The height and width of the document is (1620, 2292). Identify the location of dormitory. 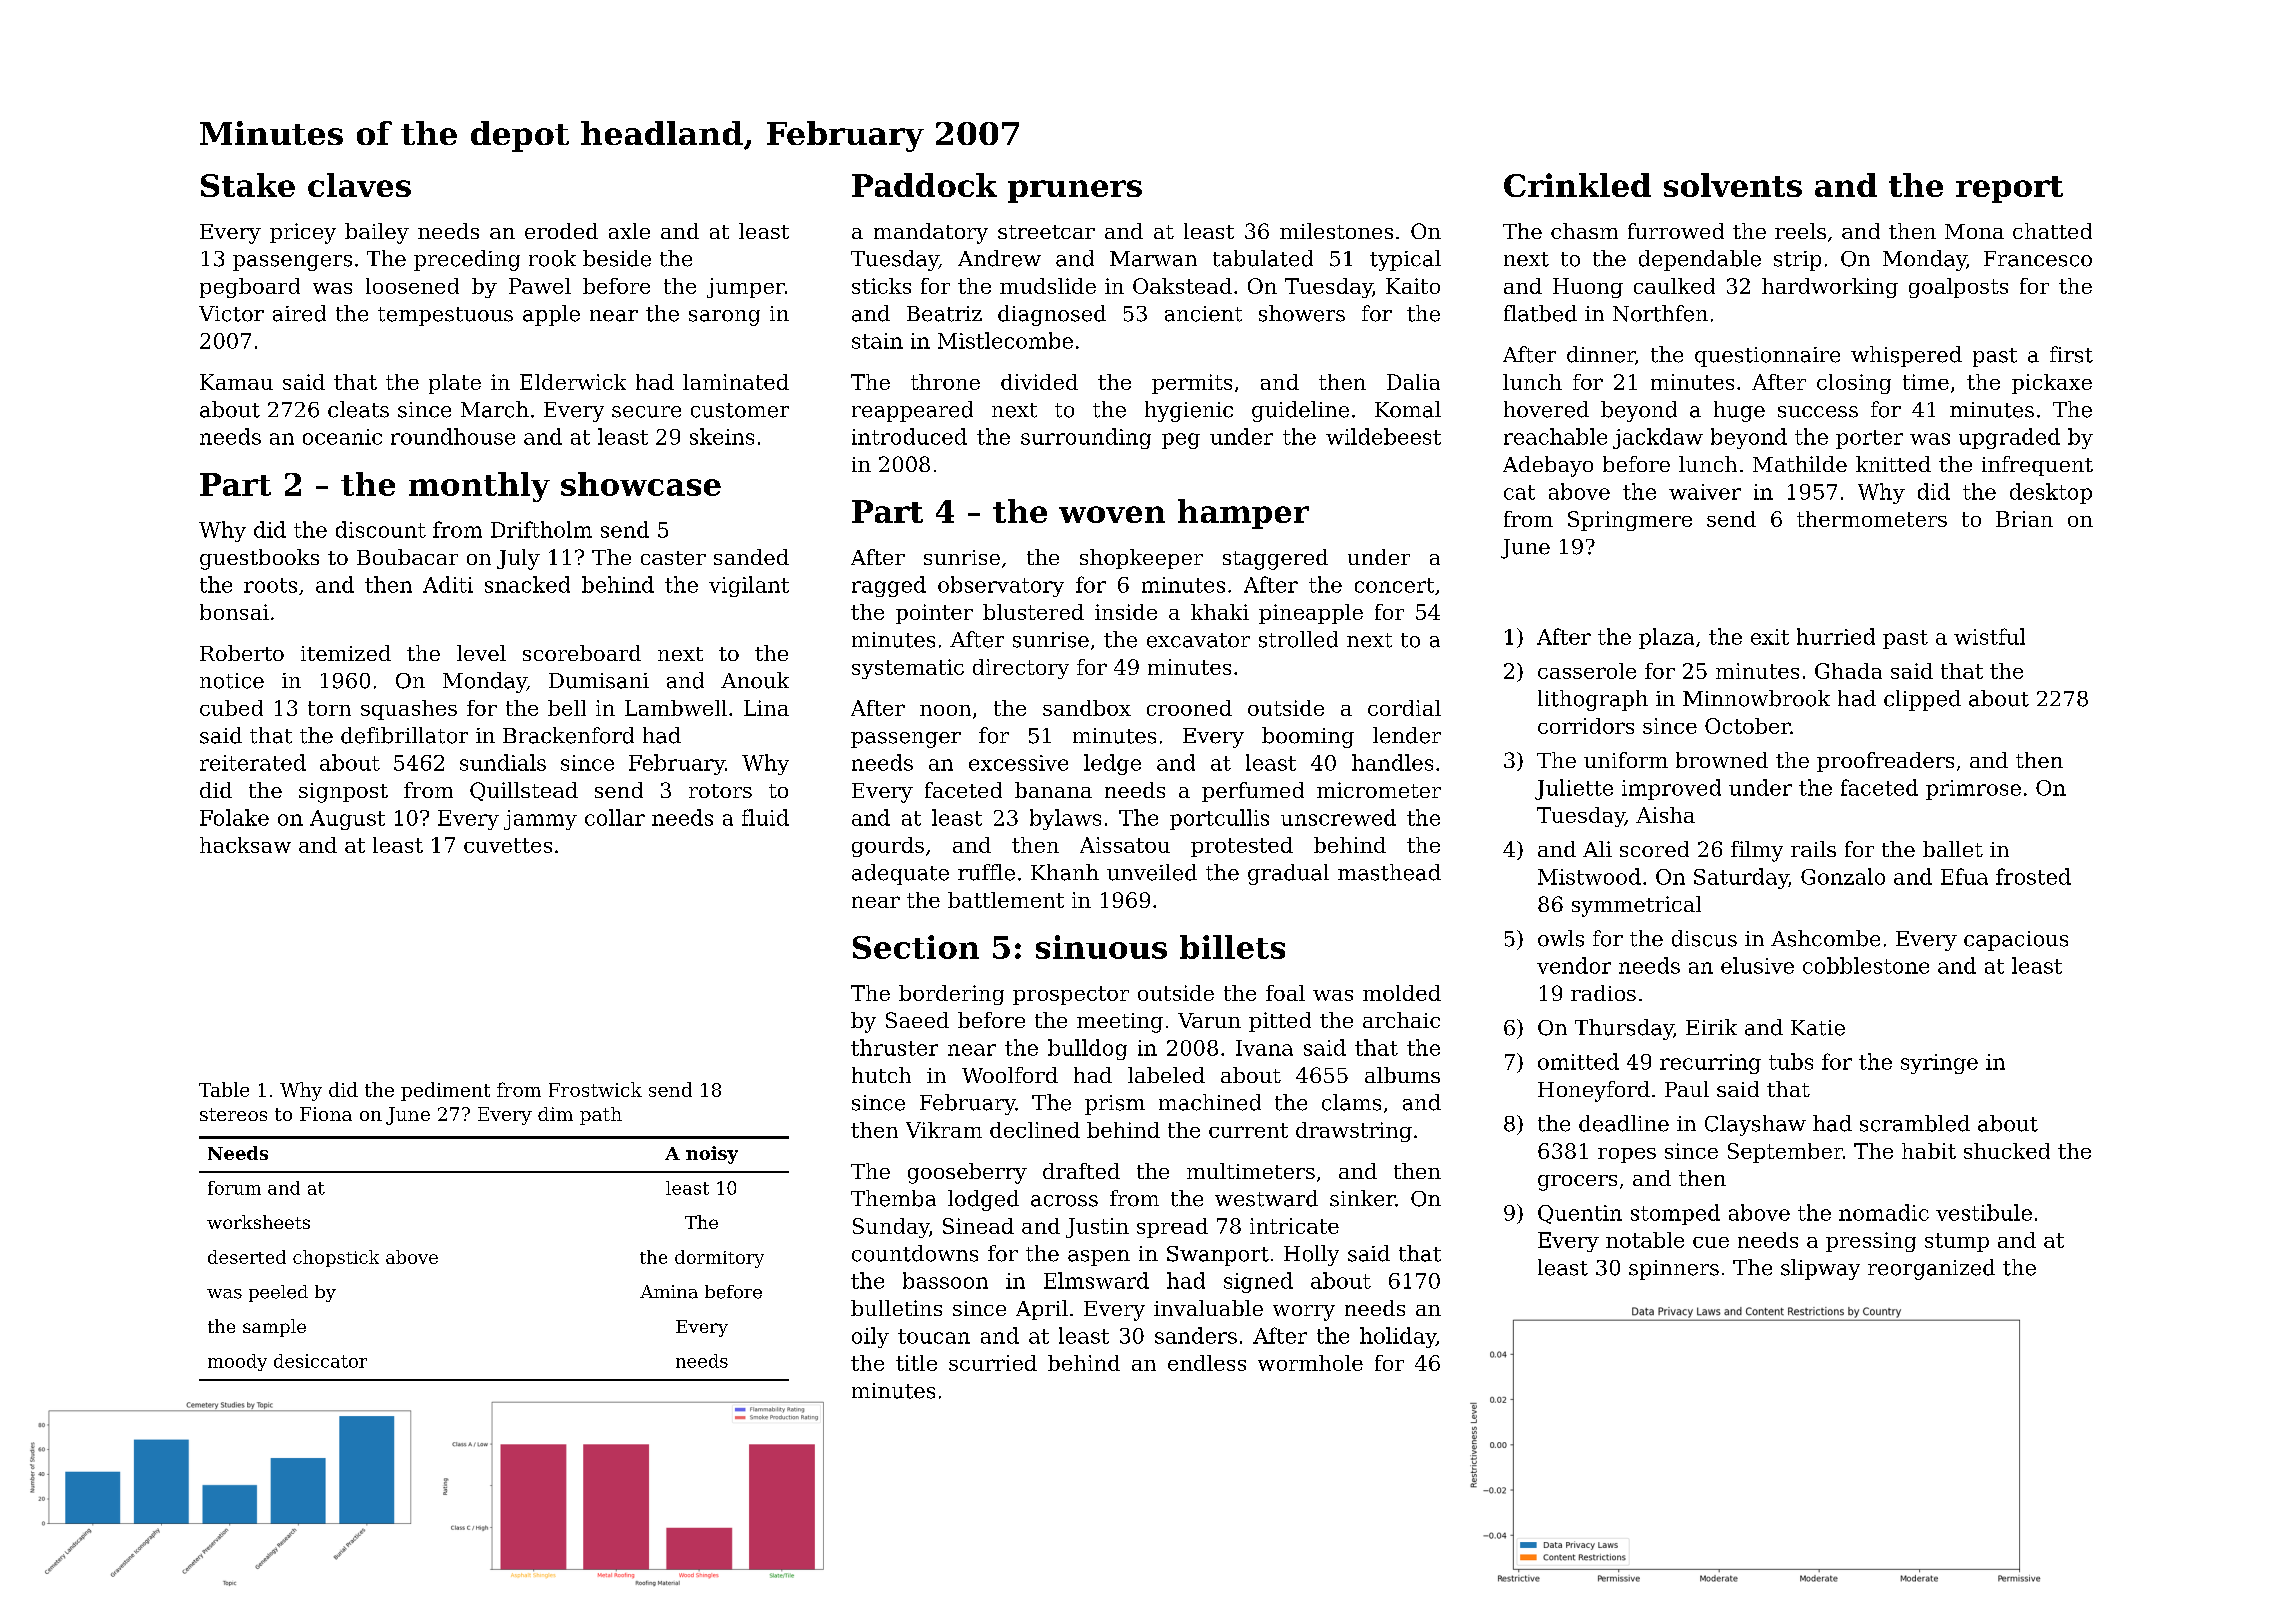
(719, 1259).
